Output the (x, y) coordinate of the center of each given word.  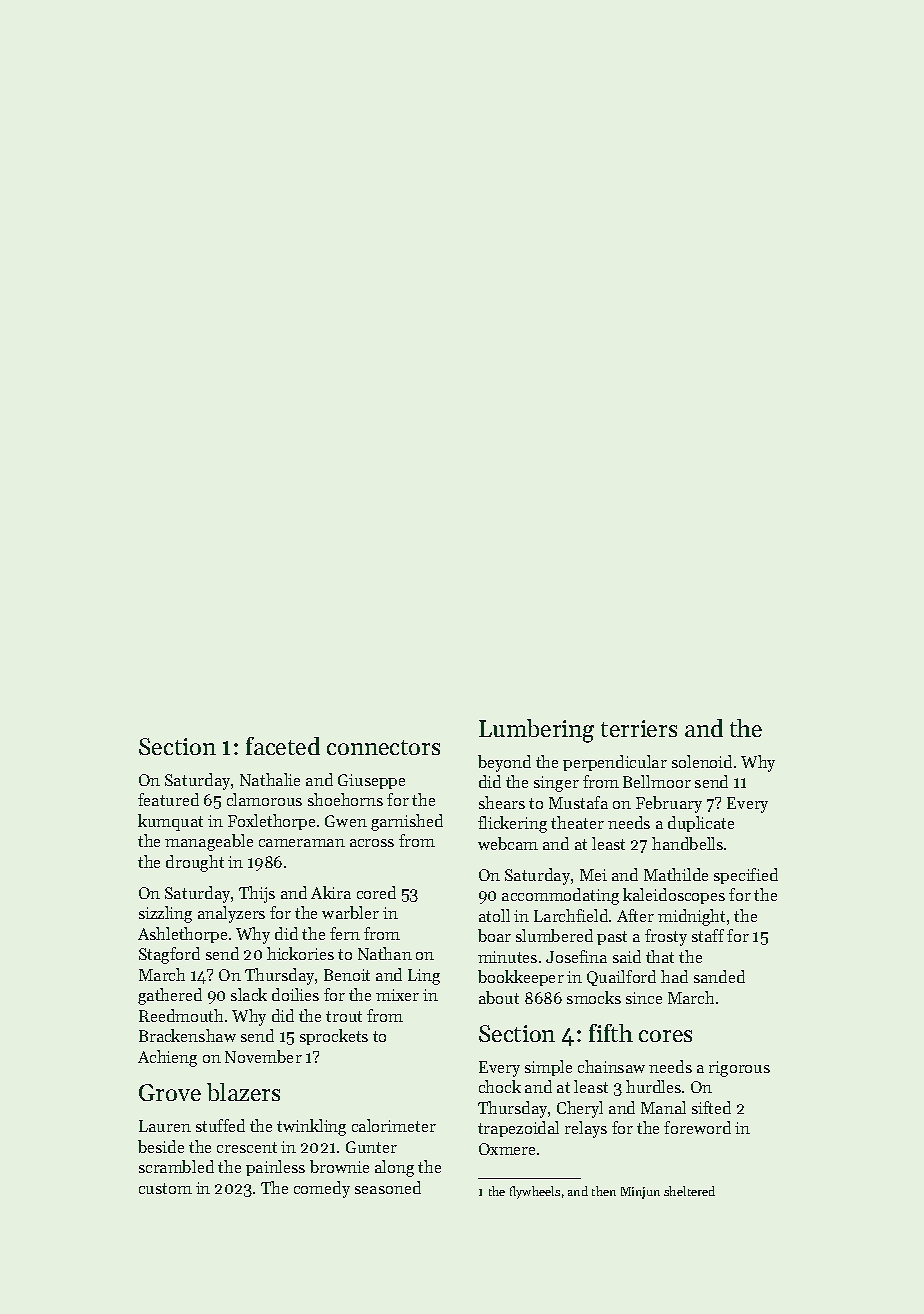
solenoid (702, 761)
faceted (283, 746)
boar (494, 935)
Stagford (169, 955)
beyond (504, 763)
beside (161, 1146)
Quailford (621, 978)
